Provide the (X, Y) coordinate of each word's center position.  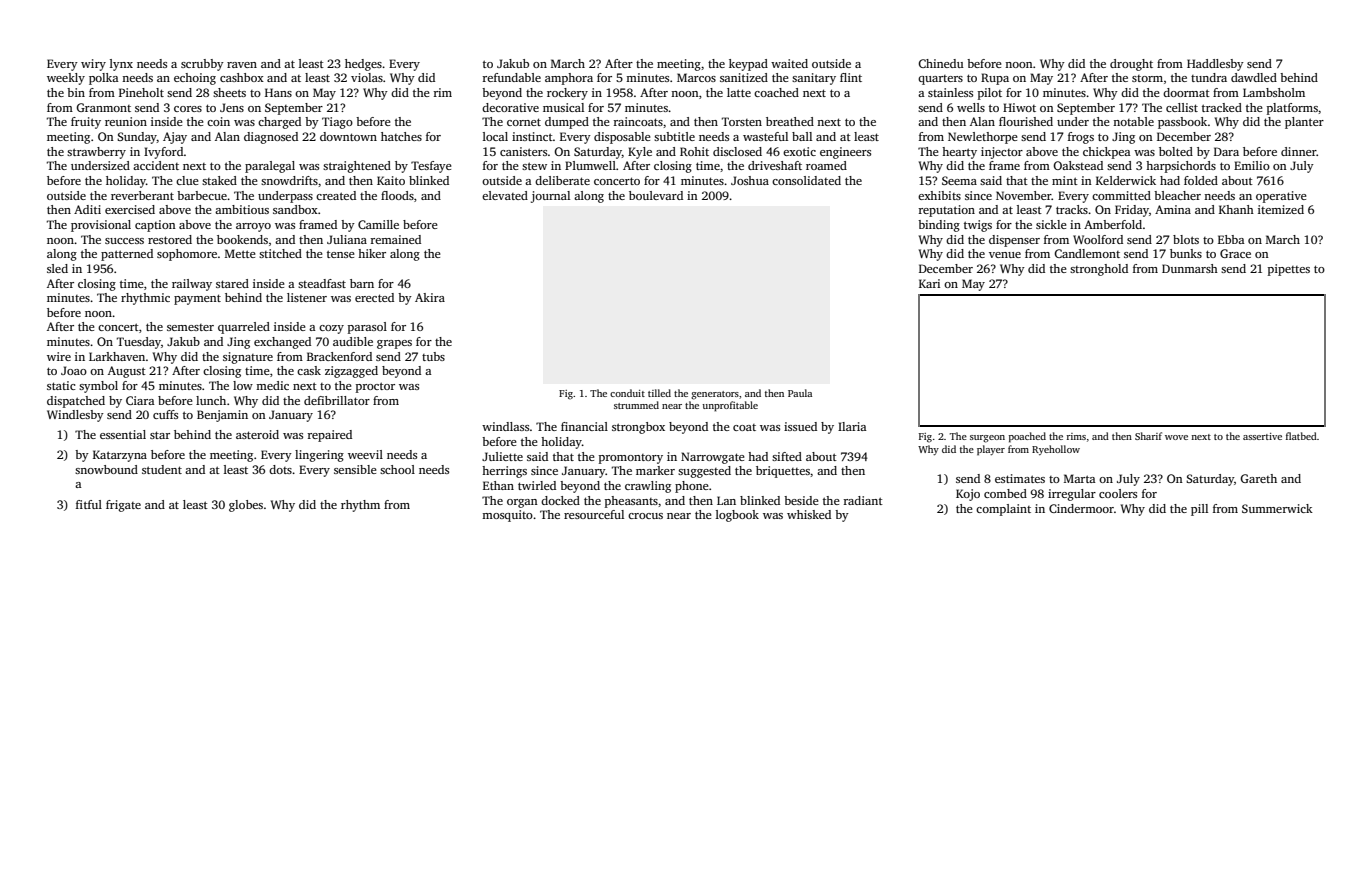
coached (776, 92)
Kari (929, 283)
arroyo (253, 227)
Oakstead (1078, 165)
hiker (372, 253)
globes (246, 506)
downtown (348, 136)
